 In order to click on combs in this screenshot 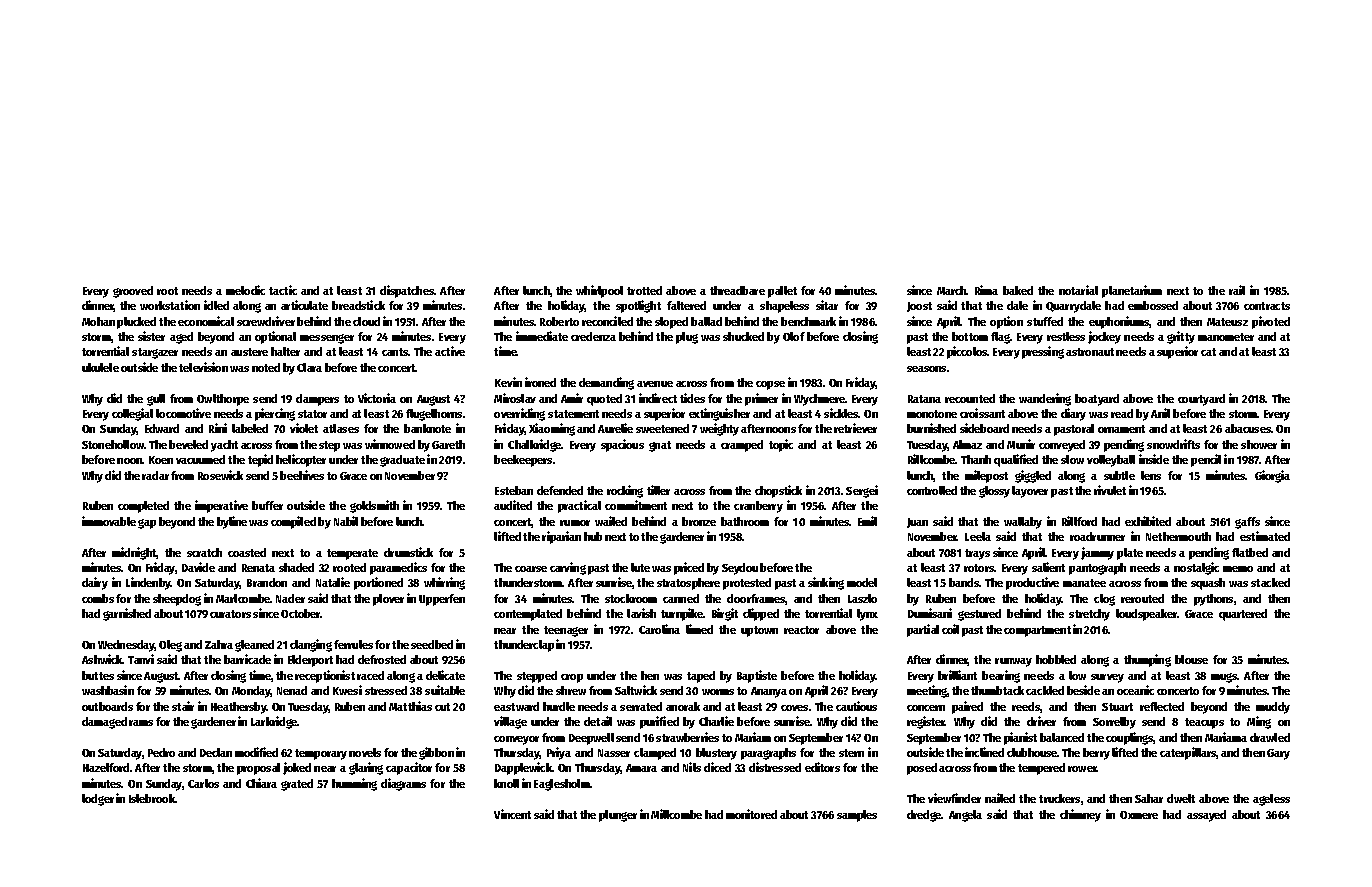, I will do `click(98, 598)`.
